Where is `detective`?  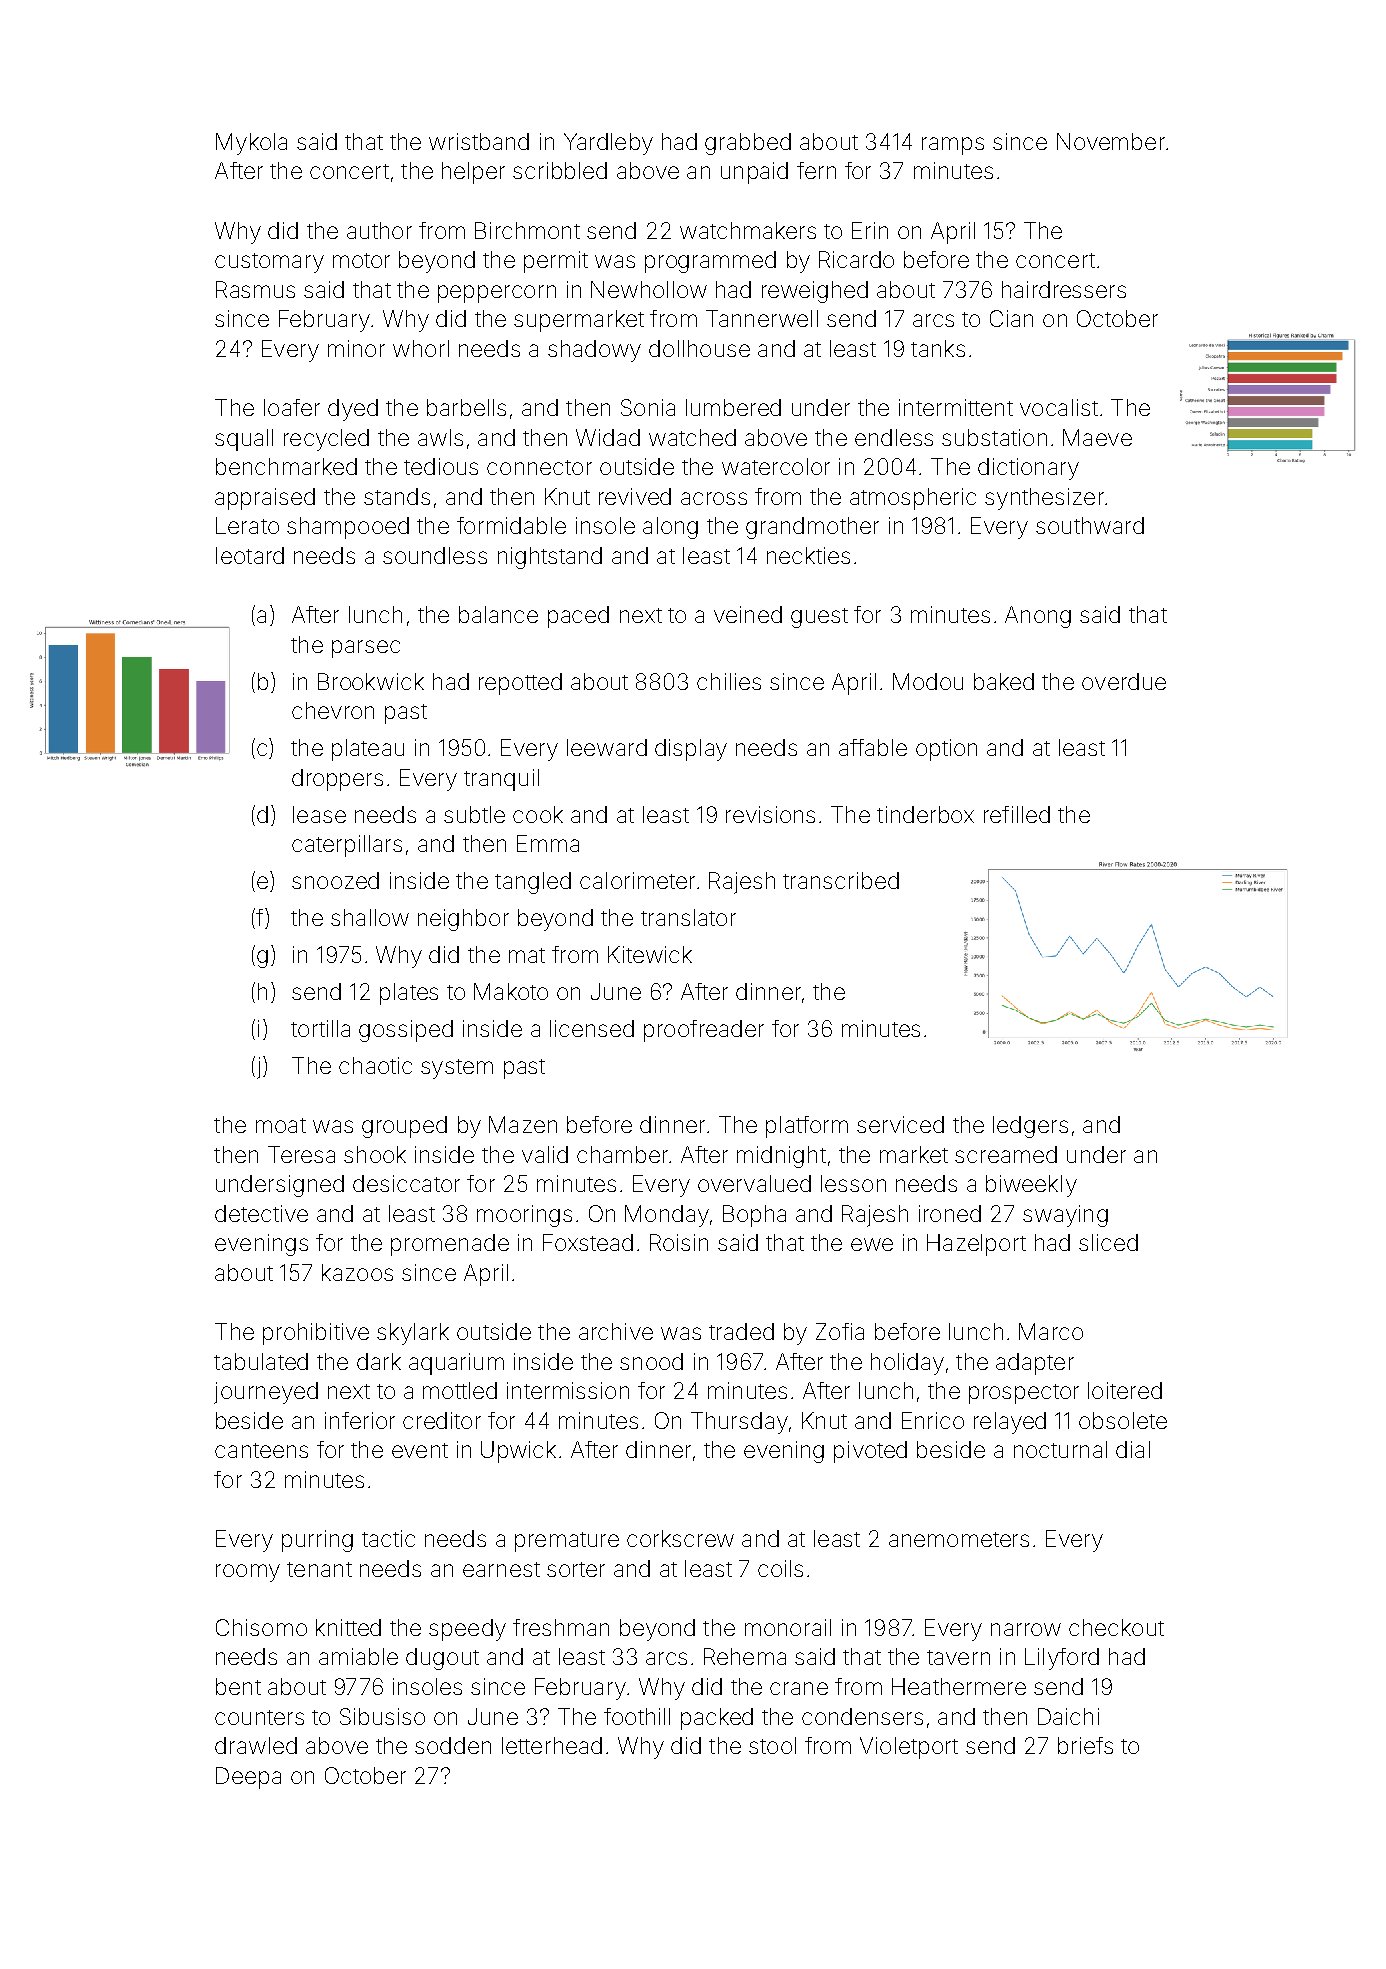
detective is located at coordinates (261, 1213).
